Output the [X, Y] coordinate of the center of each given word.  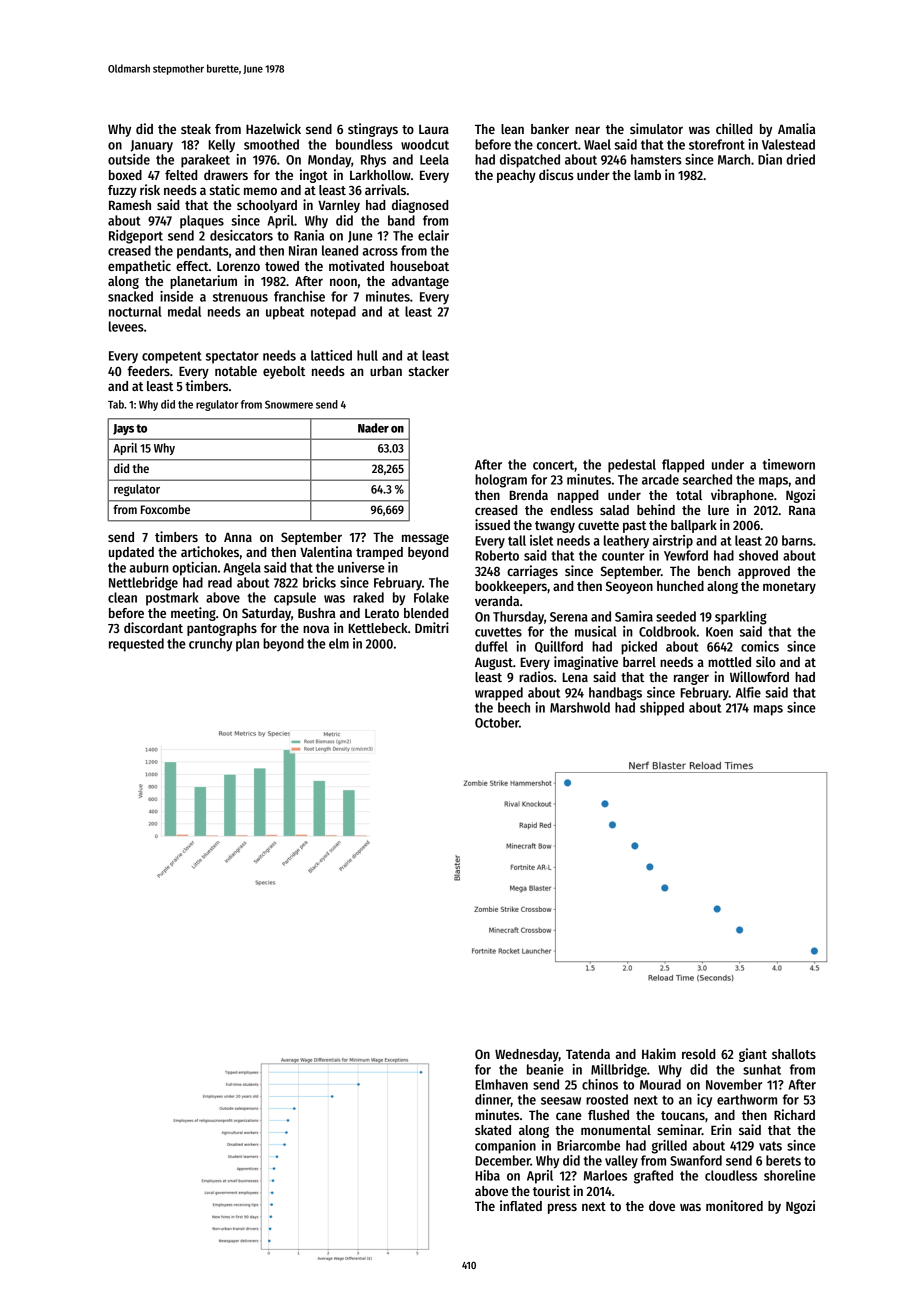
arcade [660, 479]
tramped [379, 553]
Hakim [659, 1053]
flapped [683, 466]
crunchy [210, 645]
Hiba [487, 1175]
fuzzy [122, 191]
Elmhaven [501, 1084]
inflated [521, 1205]
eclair [433, 235]
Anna [238, 537]
